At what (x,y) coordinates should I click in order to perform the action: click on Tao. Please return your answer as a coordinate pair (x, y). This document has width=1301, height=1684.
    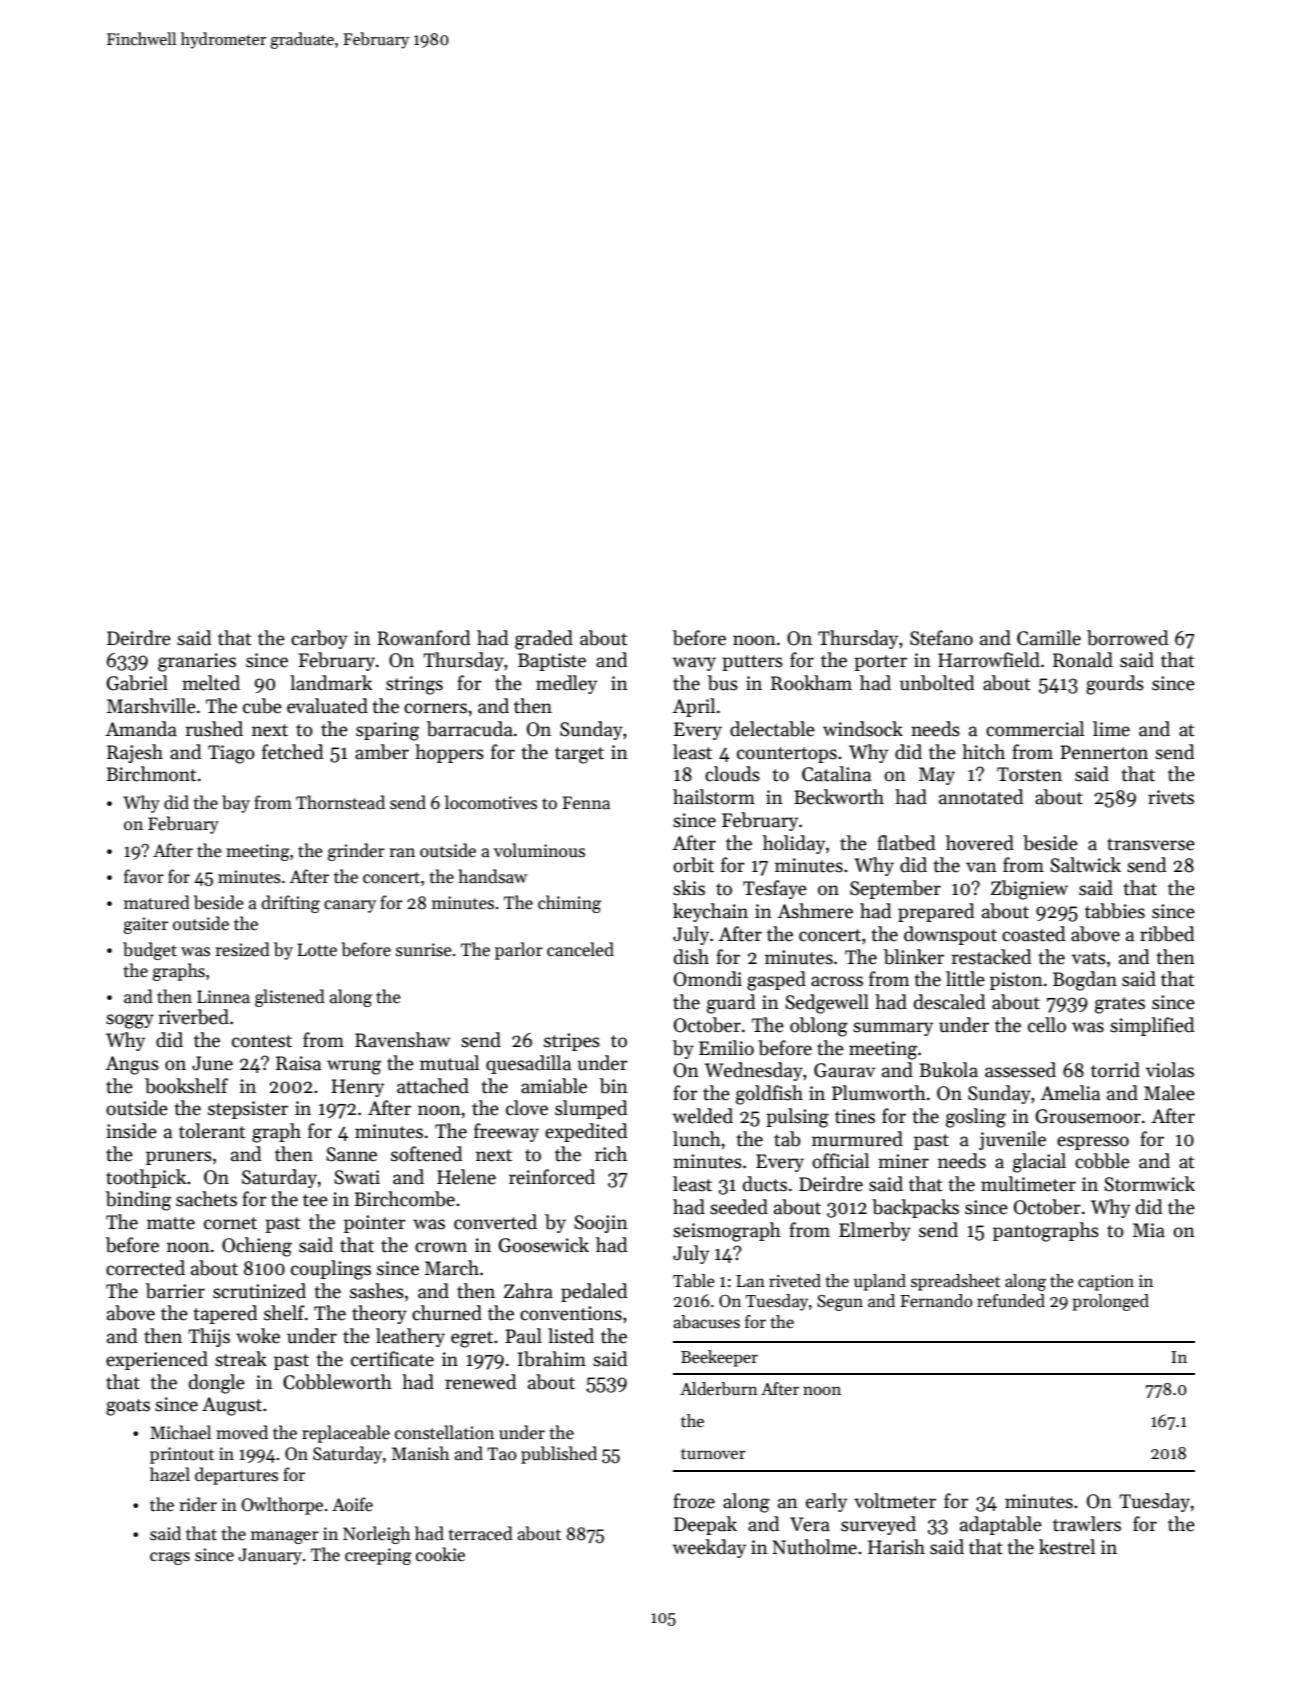
    Looking at the image, I should click on (501, 1454).
